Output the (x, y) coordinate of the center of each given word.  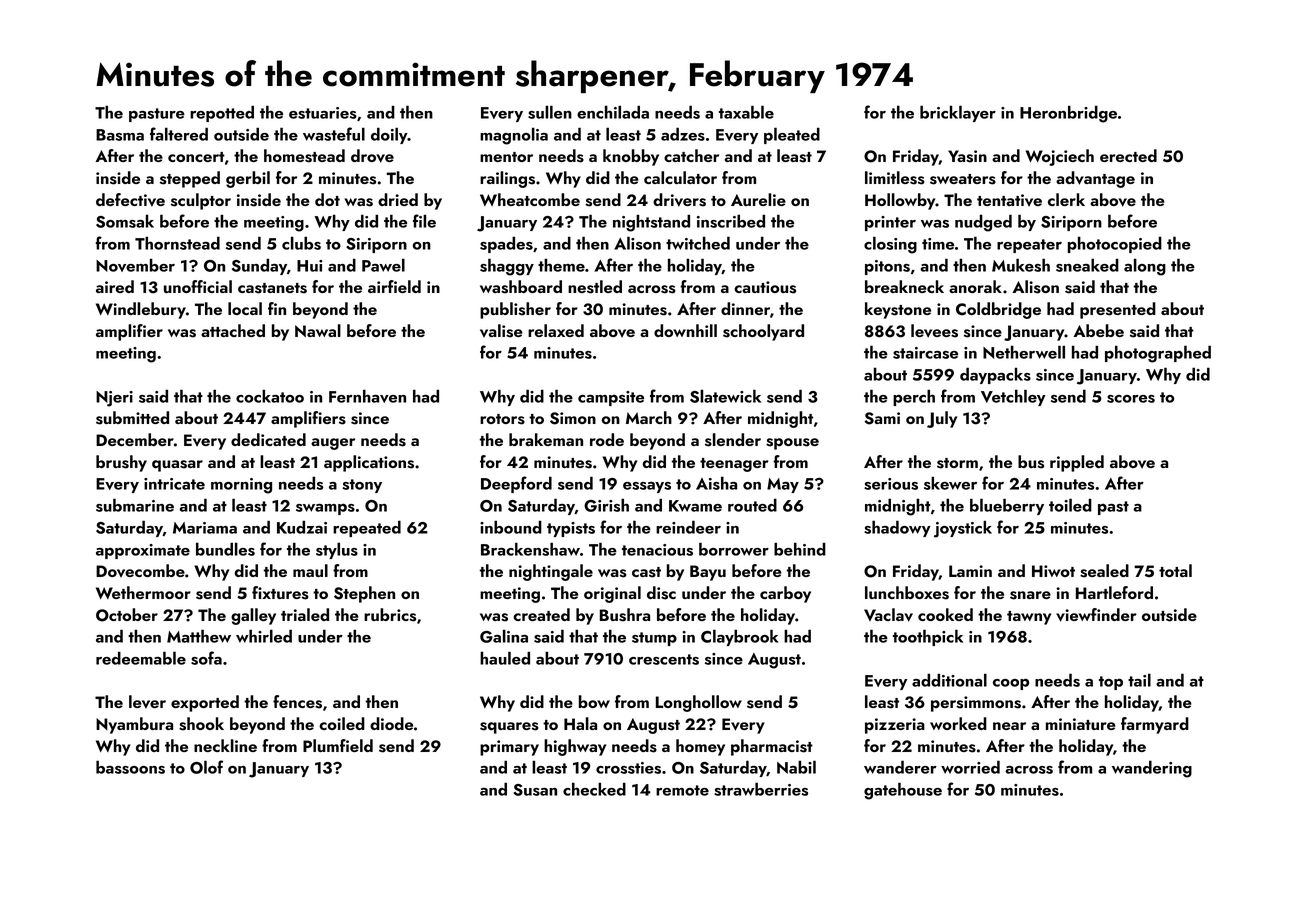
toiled (1070, 505)
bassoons (130, 767)
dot (327, 199)
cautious (765, 287)
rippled (1077, 463)
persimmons (976, 704)
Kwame (695, 506)
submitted (132, 418)
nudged (983, 223)
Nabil (796, 767)
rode (607, 439)
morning (241, 486)
